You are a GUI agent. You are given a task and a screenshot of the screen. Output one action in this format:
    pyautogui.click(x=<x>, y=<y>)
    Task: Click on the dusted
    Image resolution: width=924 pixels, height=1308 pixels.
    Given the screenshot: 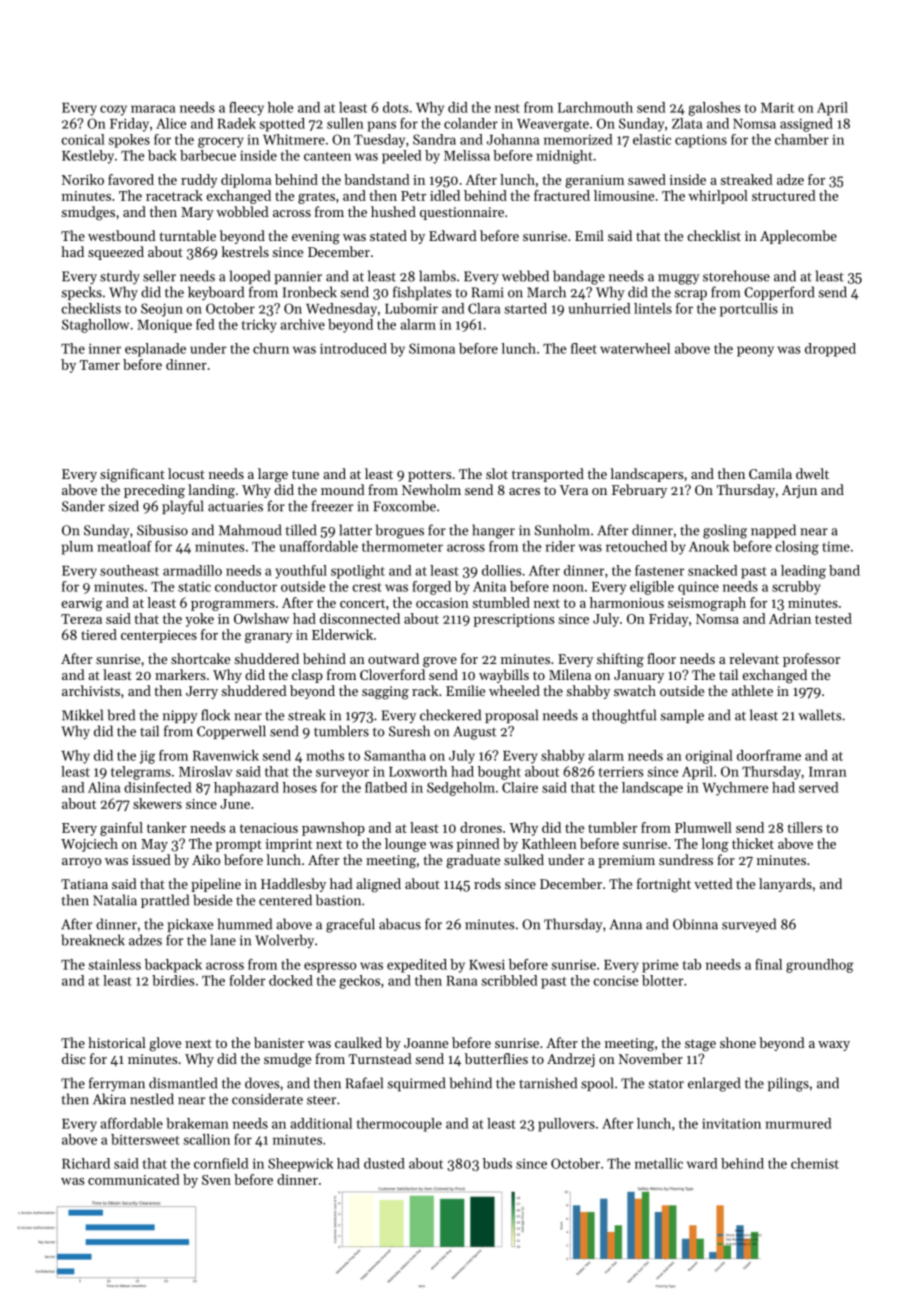 What is the action you would take?
    pyautogui.click(x=384, y=1163)
